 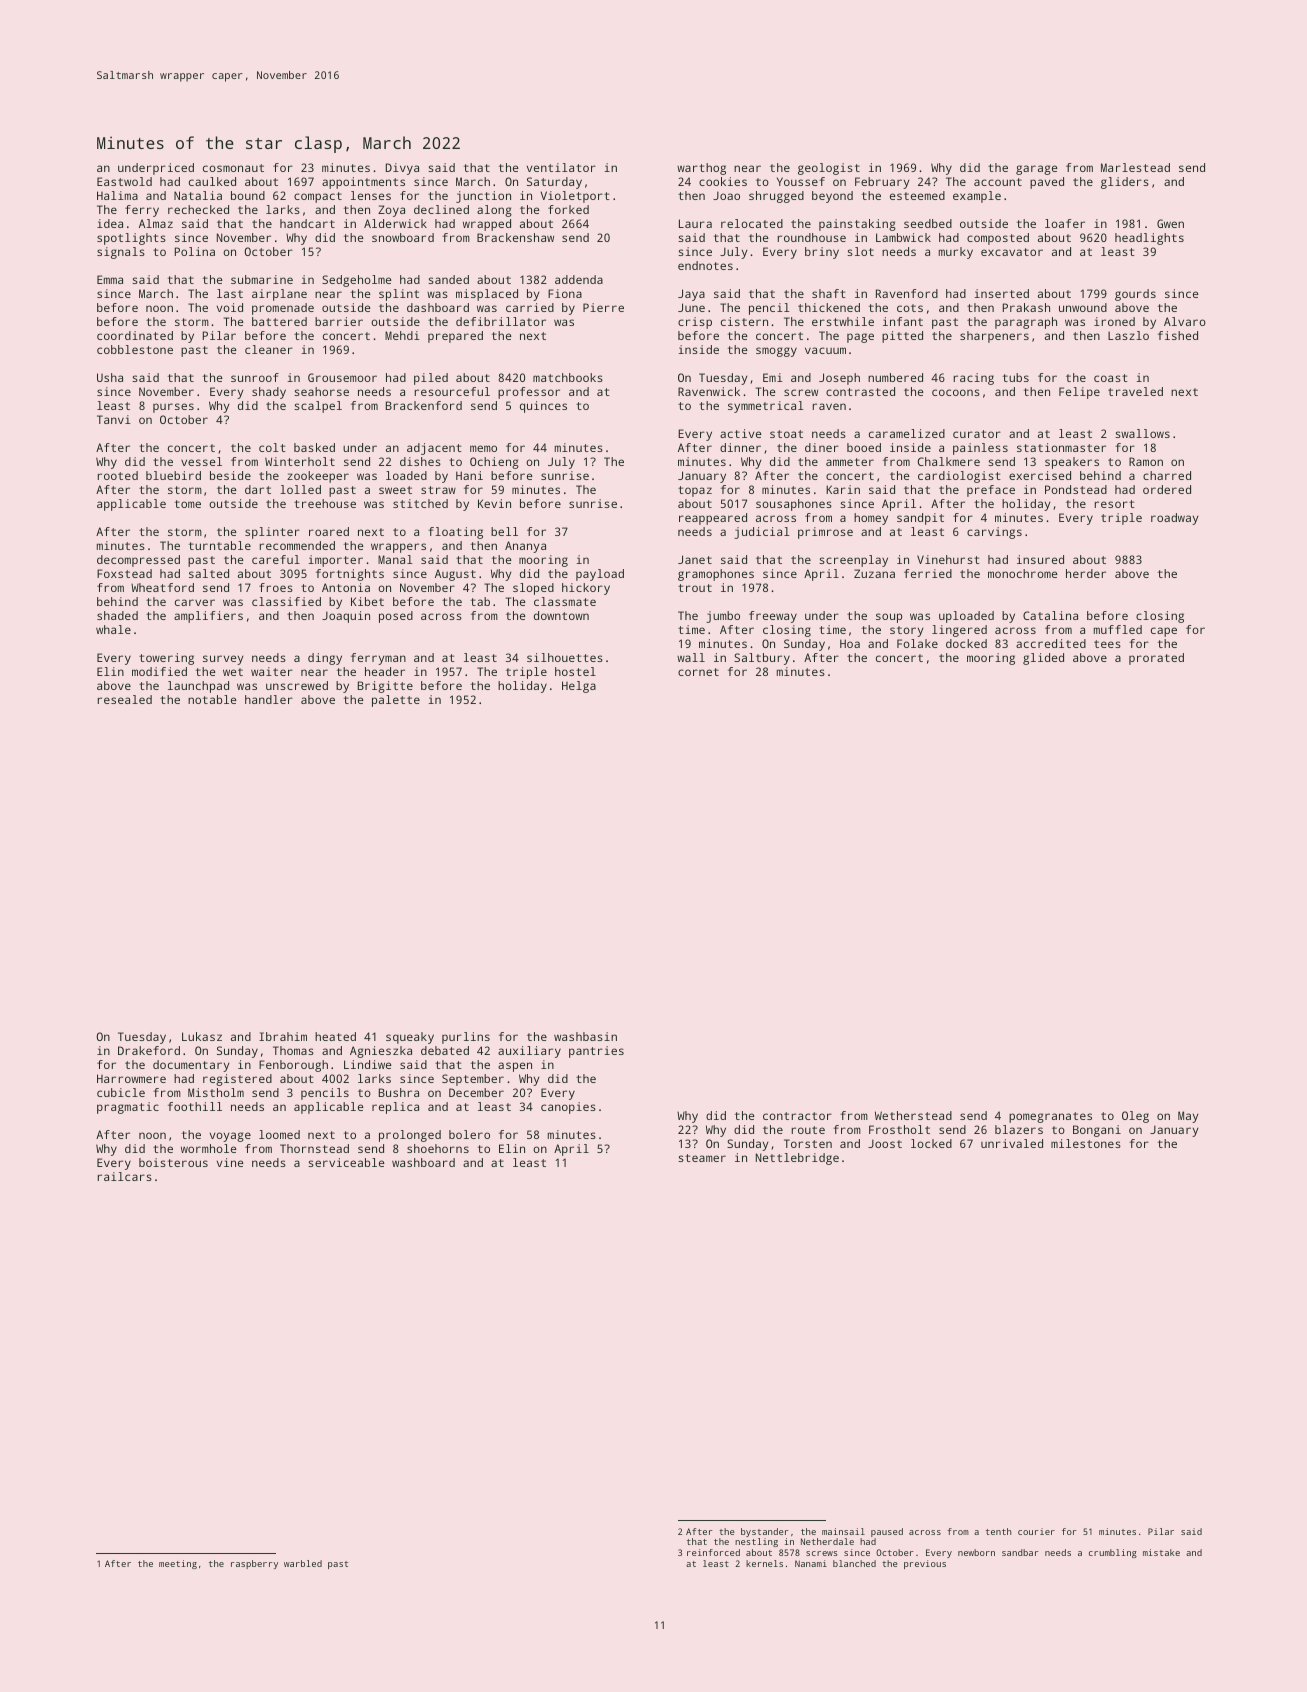 What do you see at coordinates (695, 223) in the screenshot?
I see `Laura` at bounding box center [695, 223].
